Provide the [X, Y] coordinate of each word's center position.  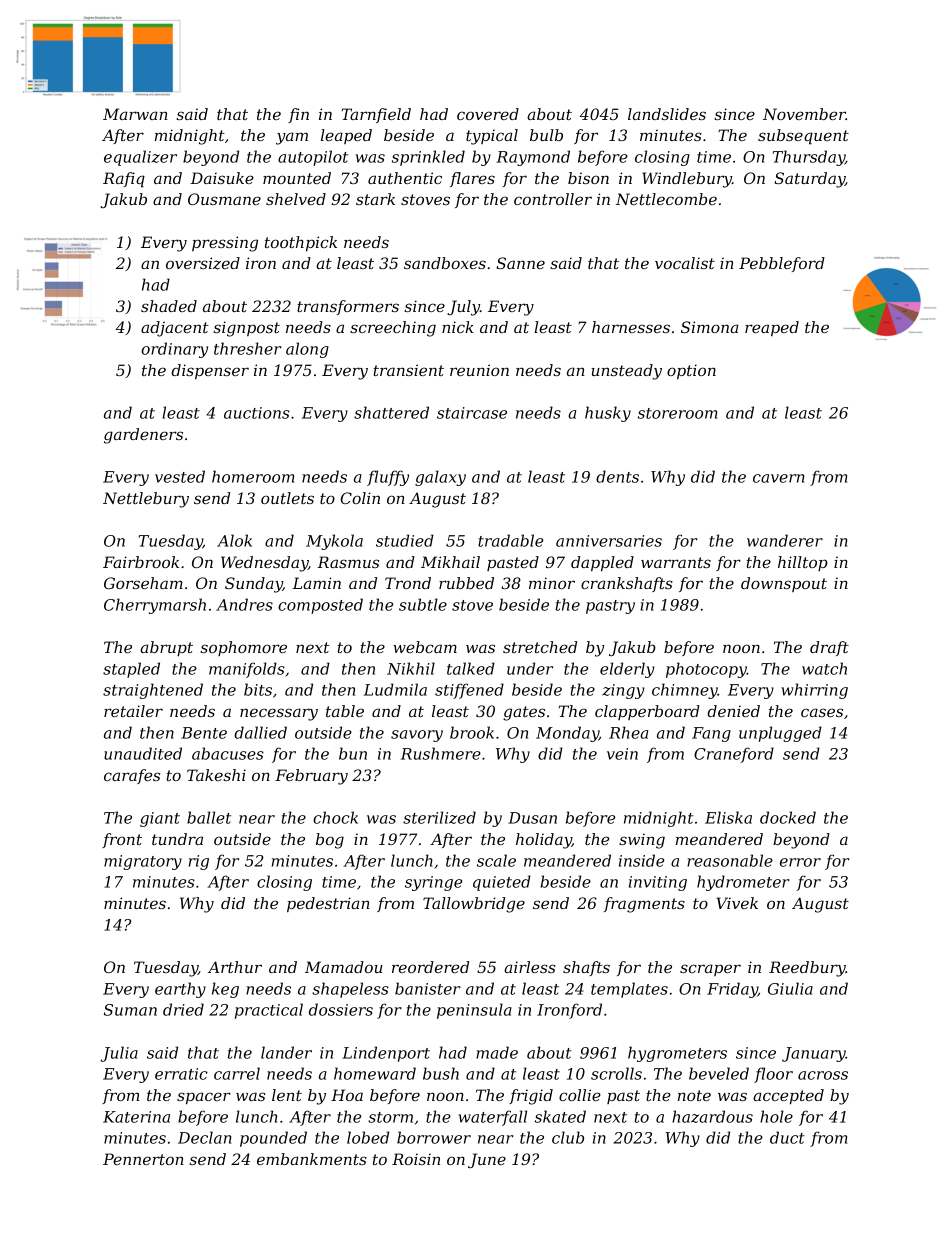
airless [530, 967]
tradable [510, 540]
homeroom [253, 476]
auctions [257, 413]
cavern [778, 478]
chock [335, 817]
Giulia [790, 988]
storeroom [677, 413]
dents [617, 476]
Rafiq [124, 179]
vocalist [685, 263]
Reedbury [807, 969]
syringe [433, 883]
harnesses [631, 327]
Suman [130, 1010]
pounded [273, 1139]
